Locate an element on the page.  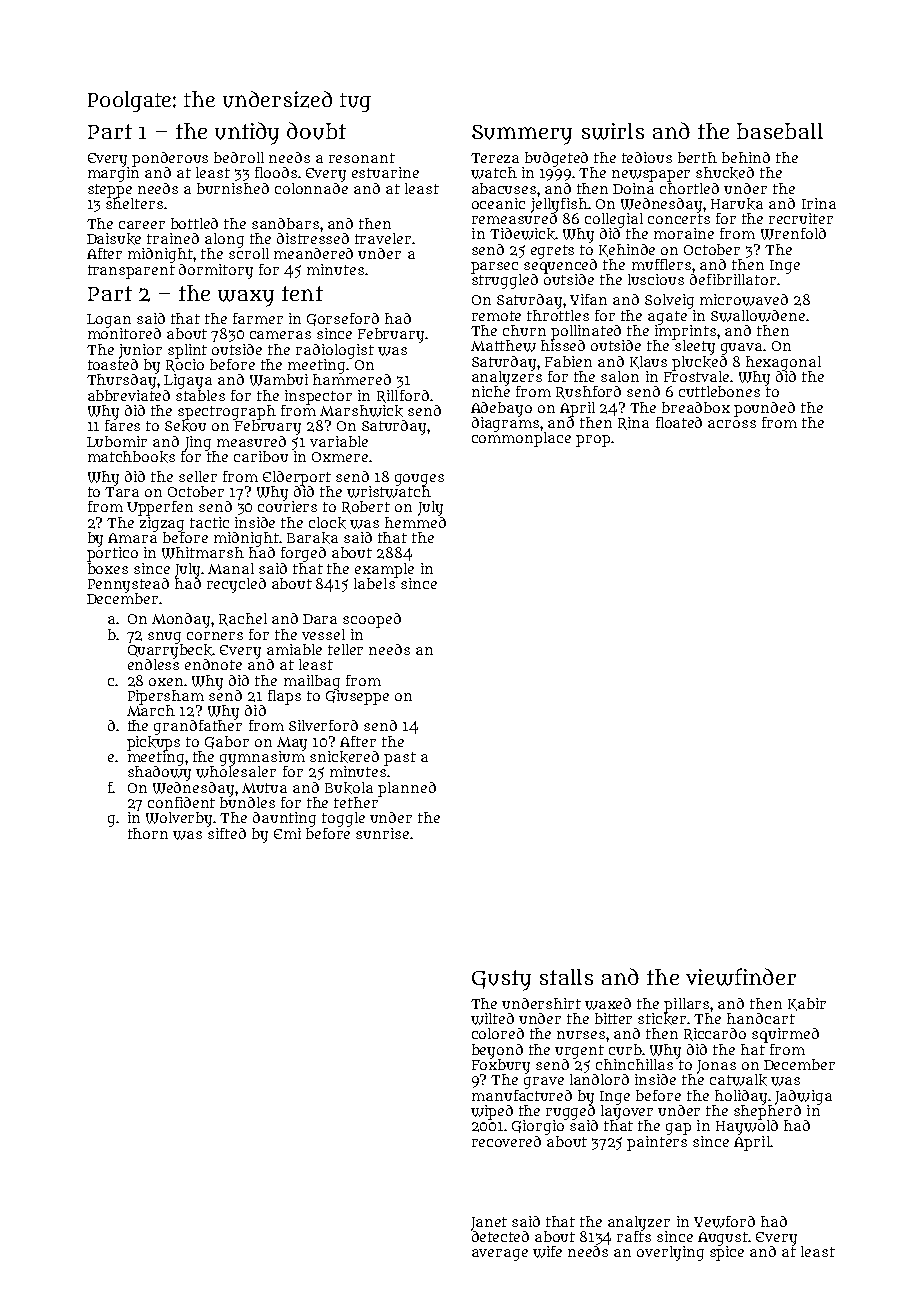
Kabir is located at coordinates (807, 1004).
